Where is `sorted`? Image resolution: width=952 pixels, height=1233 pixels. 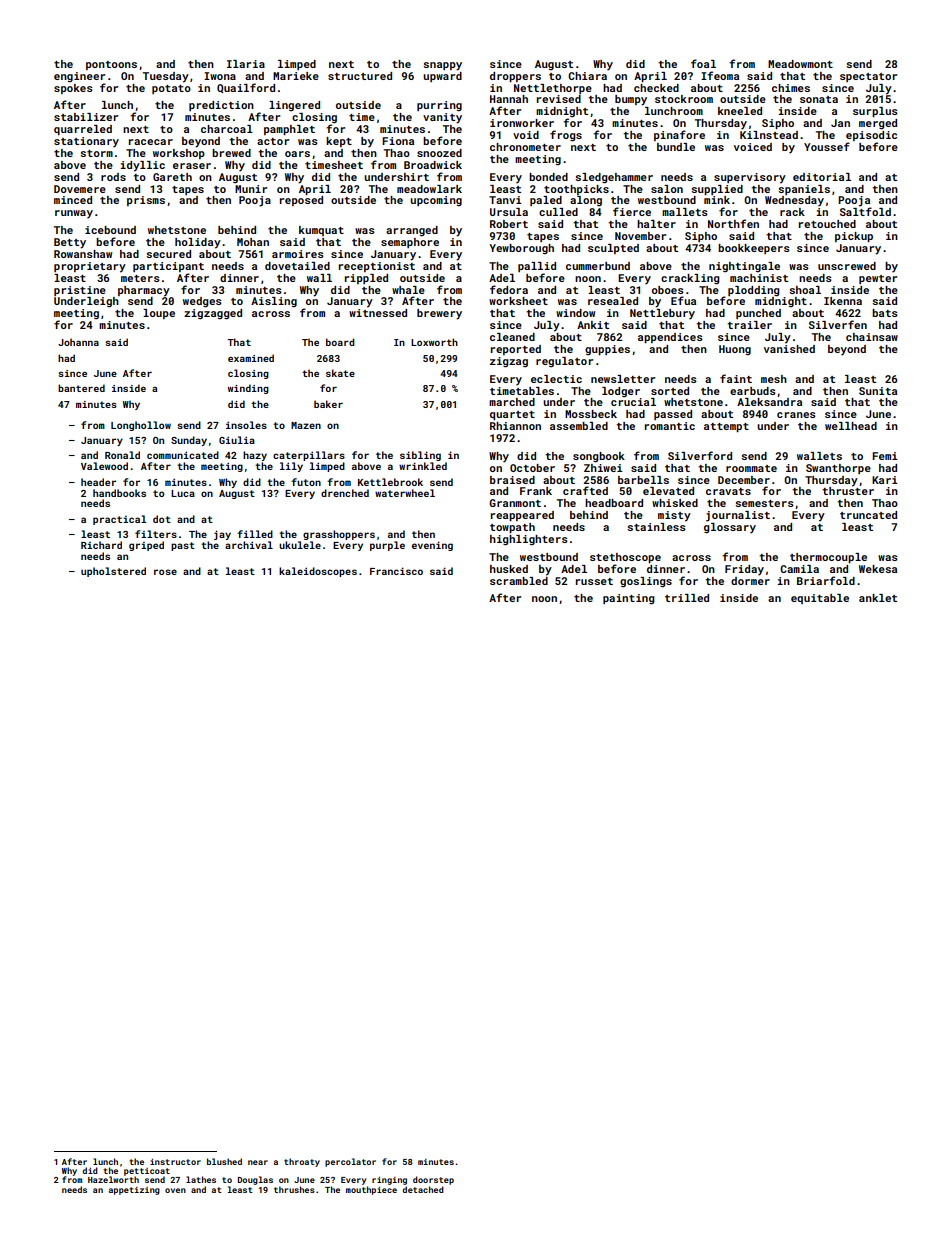 sorted is located at coordinates (670, 391).
